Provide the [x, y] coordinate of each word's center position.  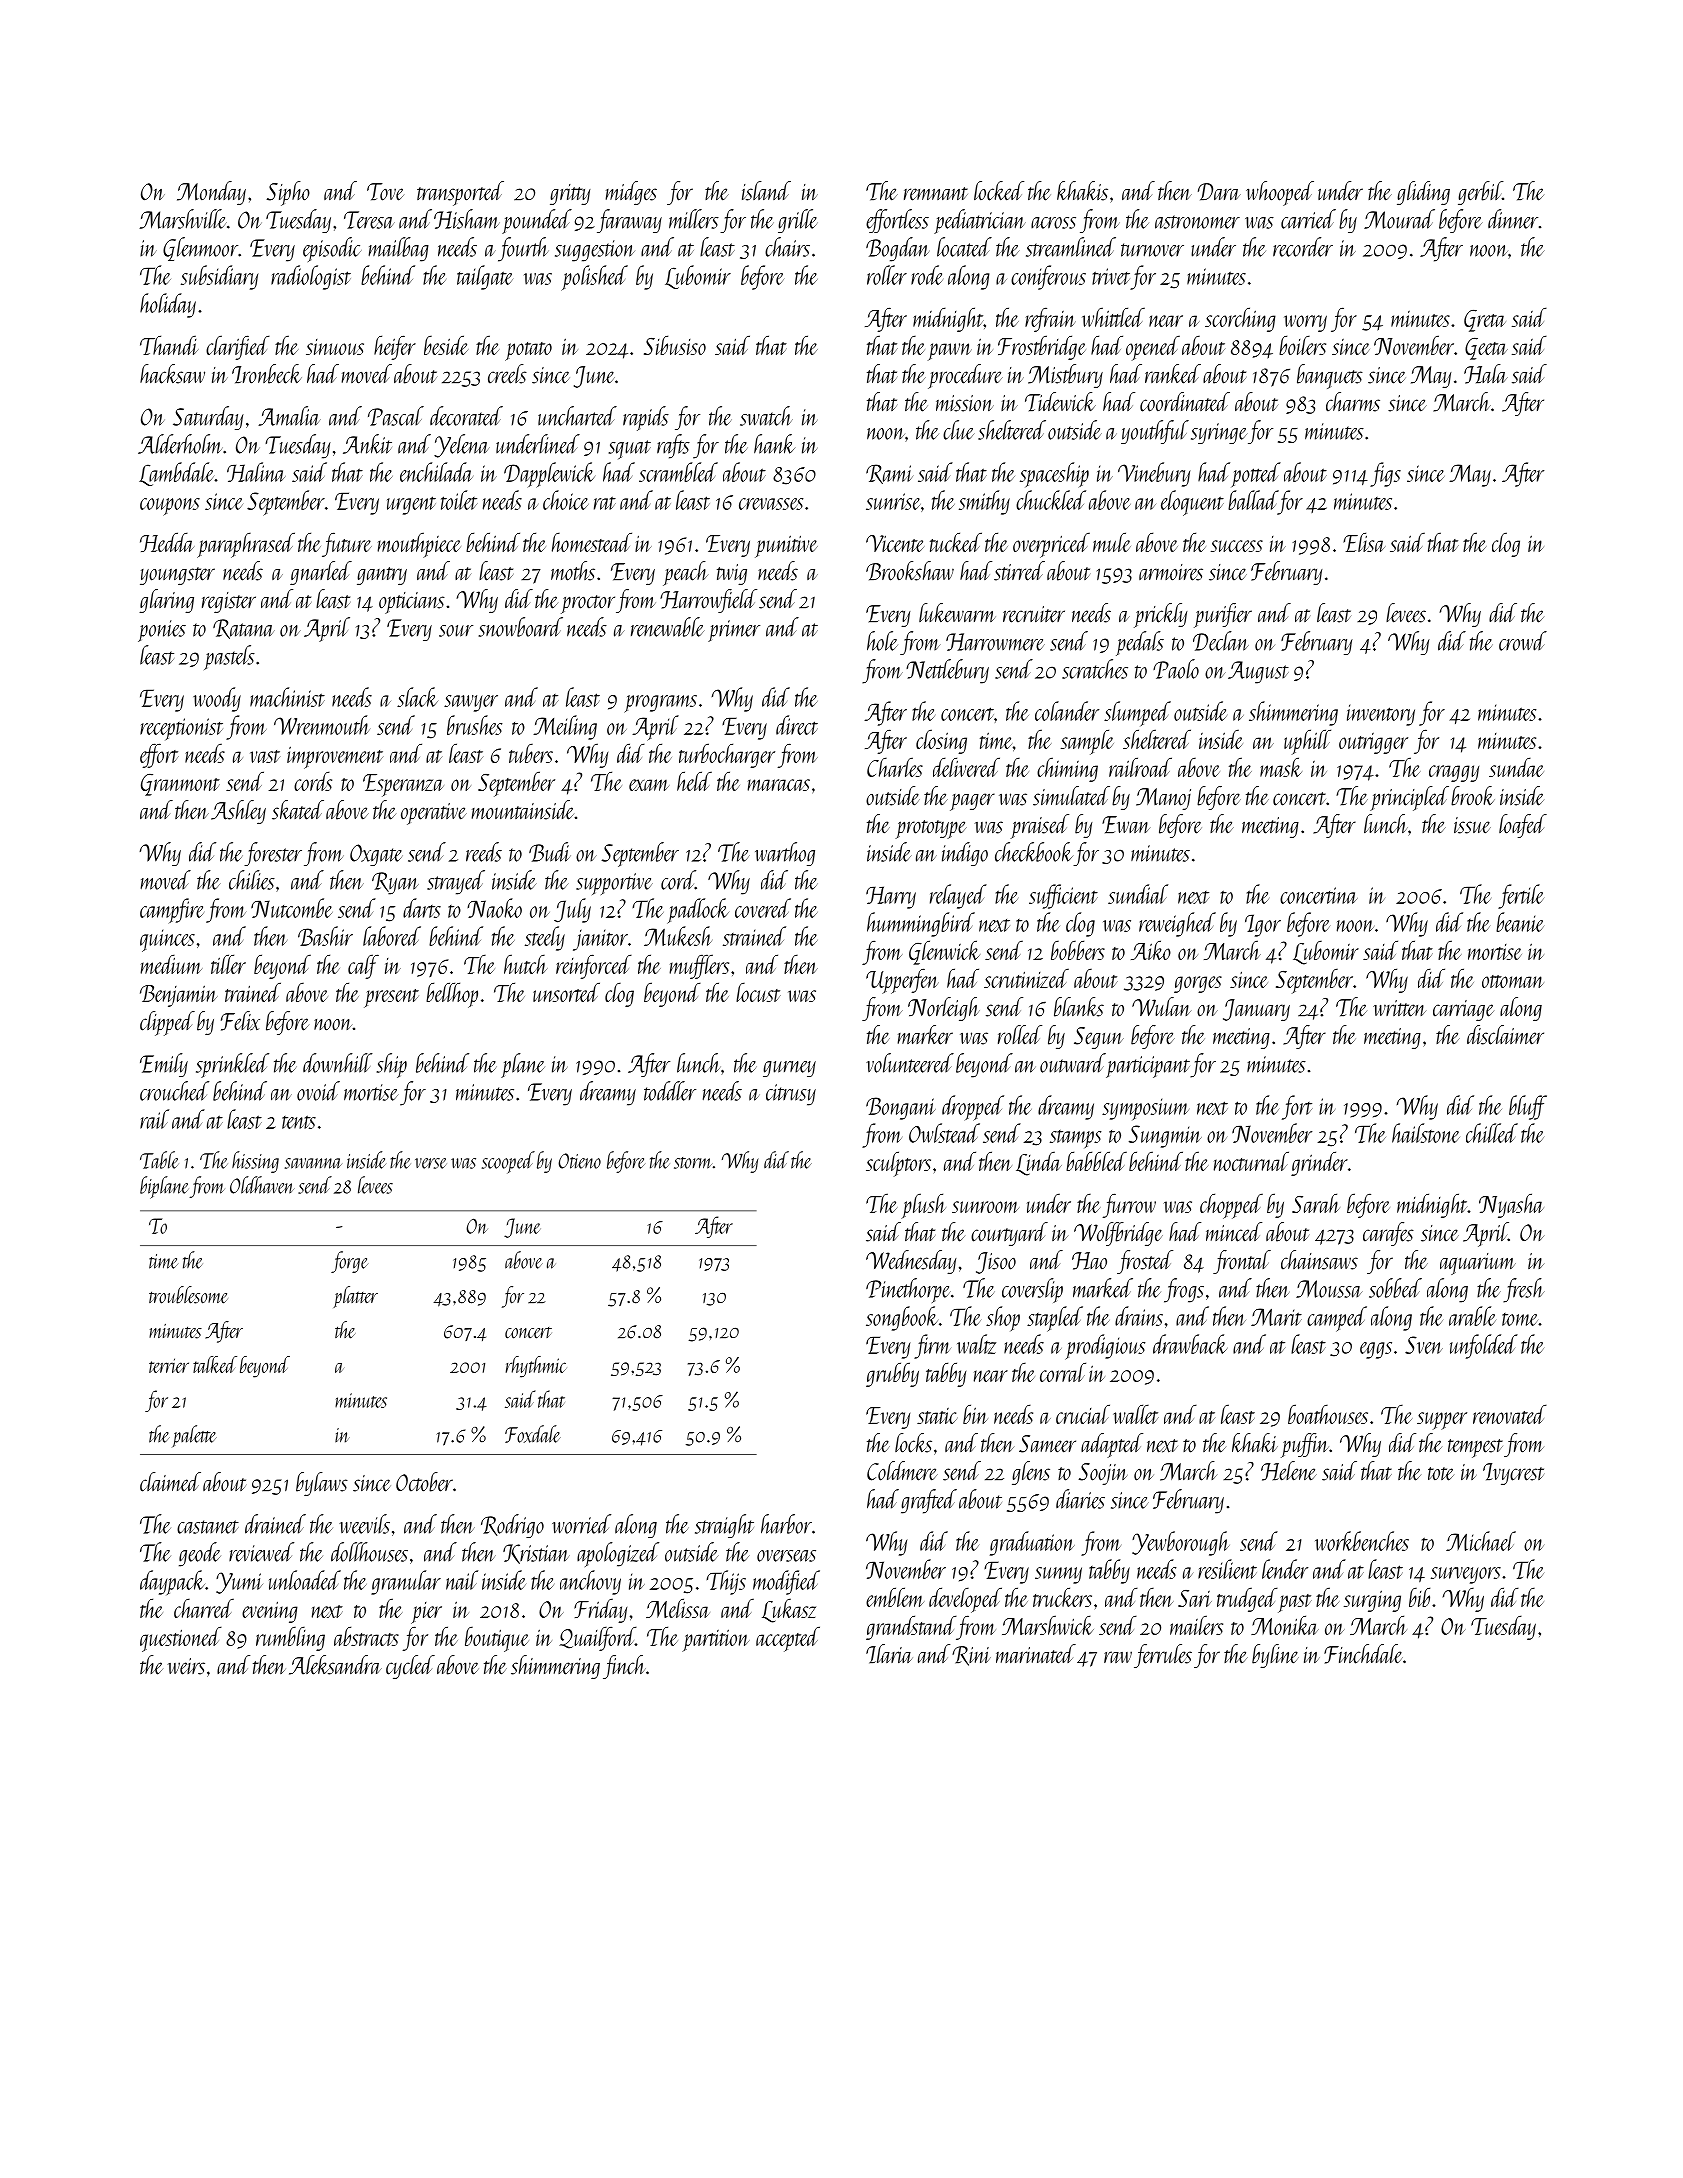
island [766, 191]
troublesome [188, 1295]
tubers [531, 753]
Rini [971, 1656]
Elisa [1364, 542]
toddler [670, 1091]
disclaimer [1505, 1035]
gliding [1423, 193]
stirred [1019, 571]
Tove [385, 192]
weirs [186, 1666]
